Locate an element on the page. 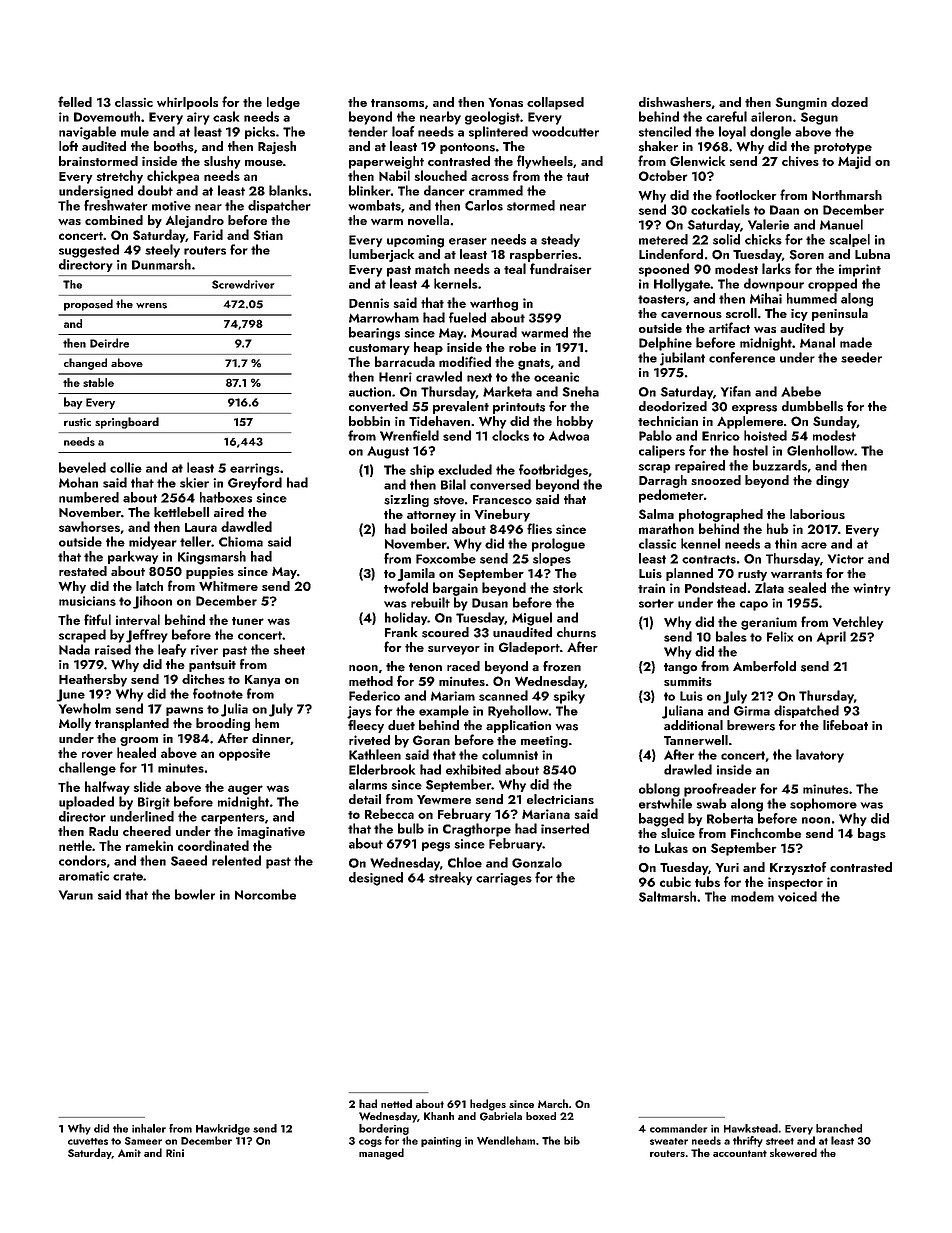 The width and height of the document is (952, 1233). inhaler is located at coordinates (149, 1128).
